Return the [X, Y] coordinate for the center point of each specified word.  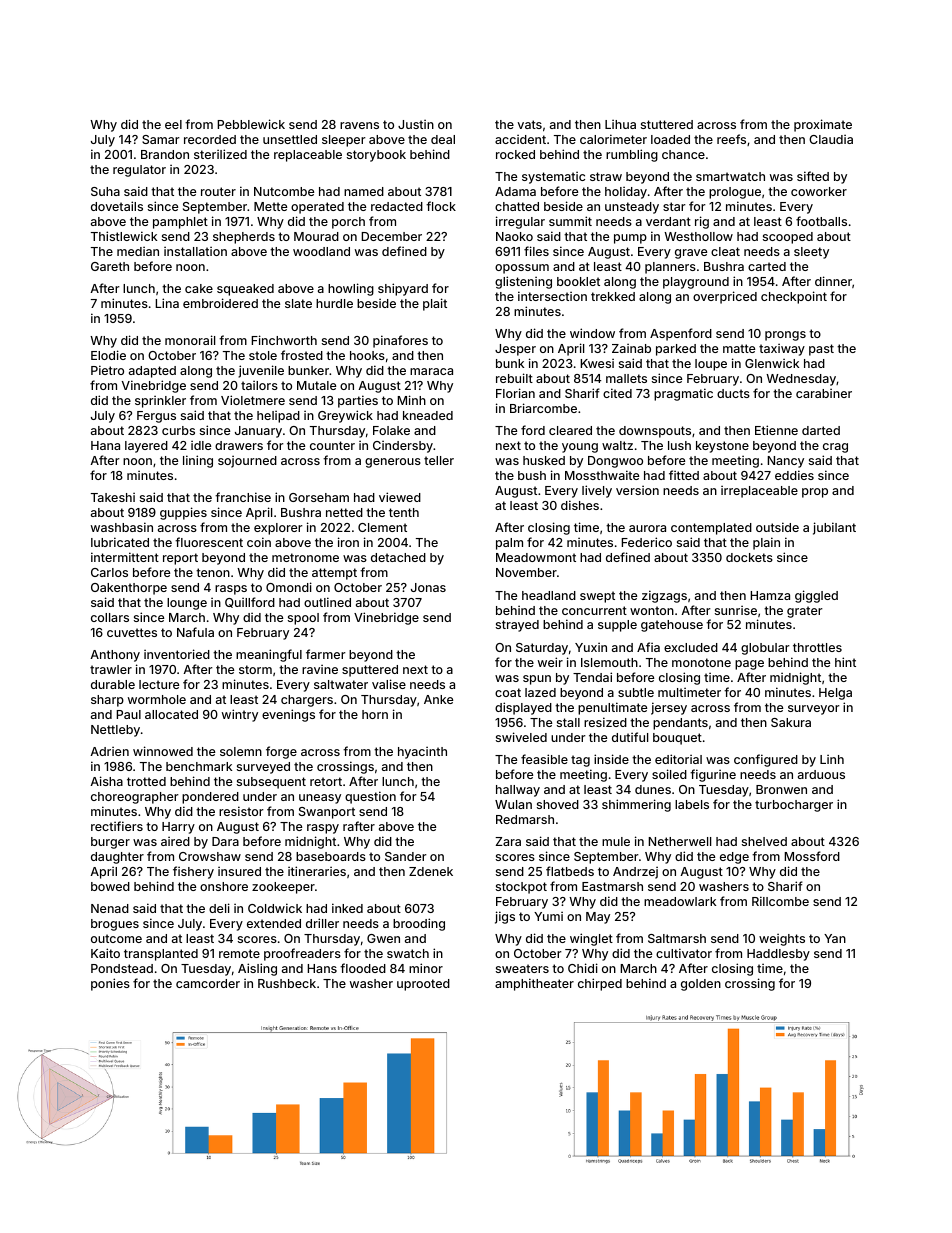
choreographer [135, 798]
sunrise [736, 610]
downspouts [655, 432]
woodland [321, 251]
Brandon [165, 154]
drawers [239, 445]
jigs [505, 917]
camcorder [208, 983]
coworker [819, 191]
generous [393, 463]
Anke [438, 699]
